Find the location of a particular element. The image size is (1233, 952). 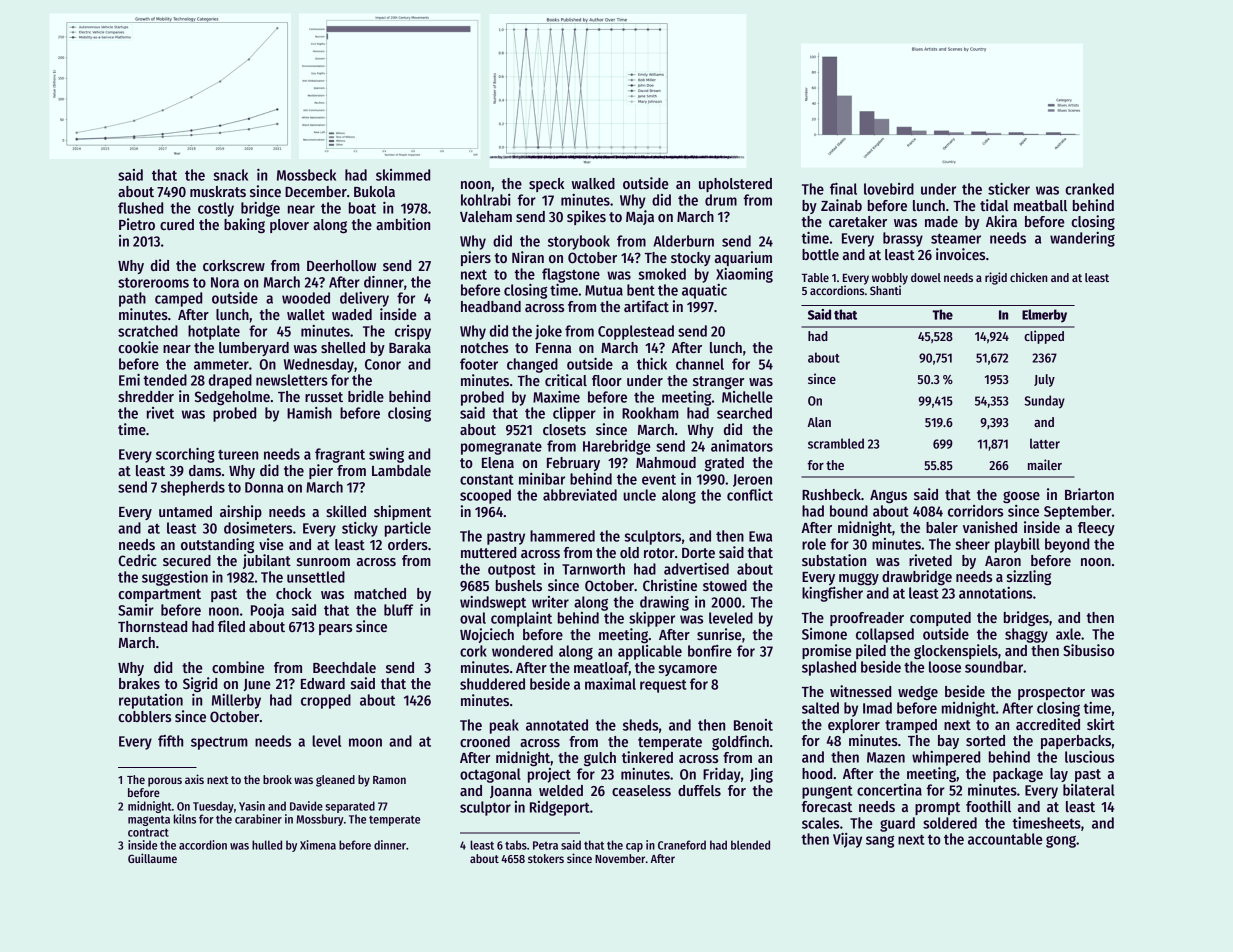

snack is located at coordinates (230, 175).
